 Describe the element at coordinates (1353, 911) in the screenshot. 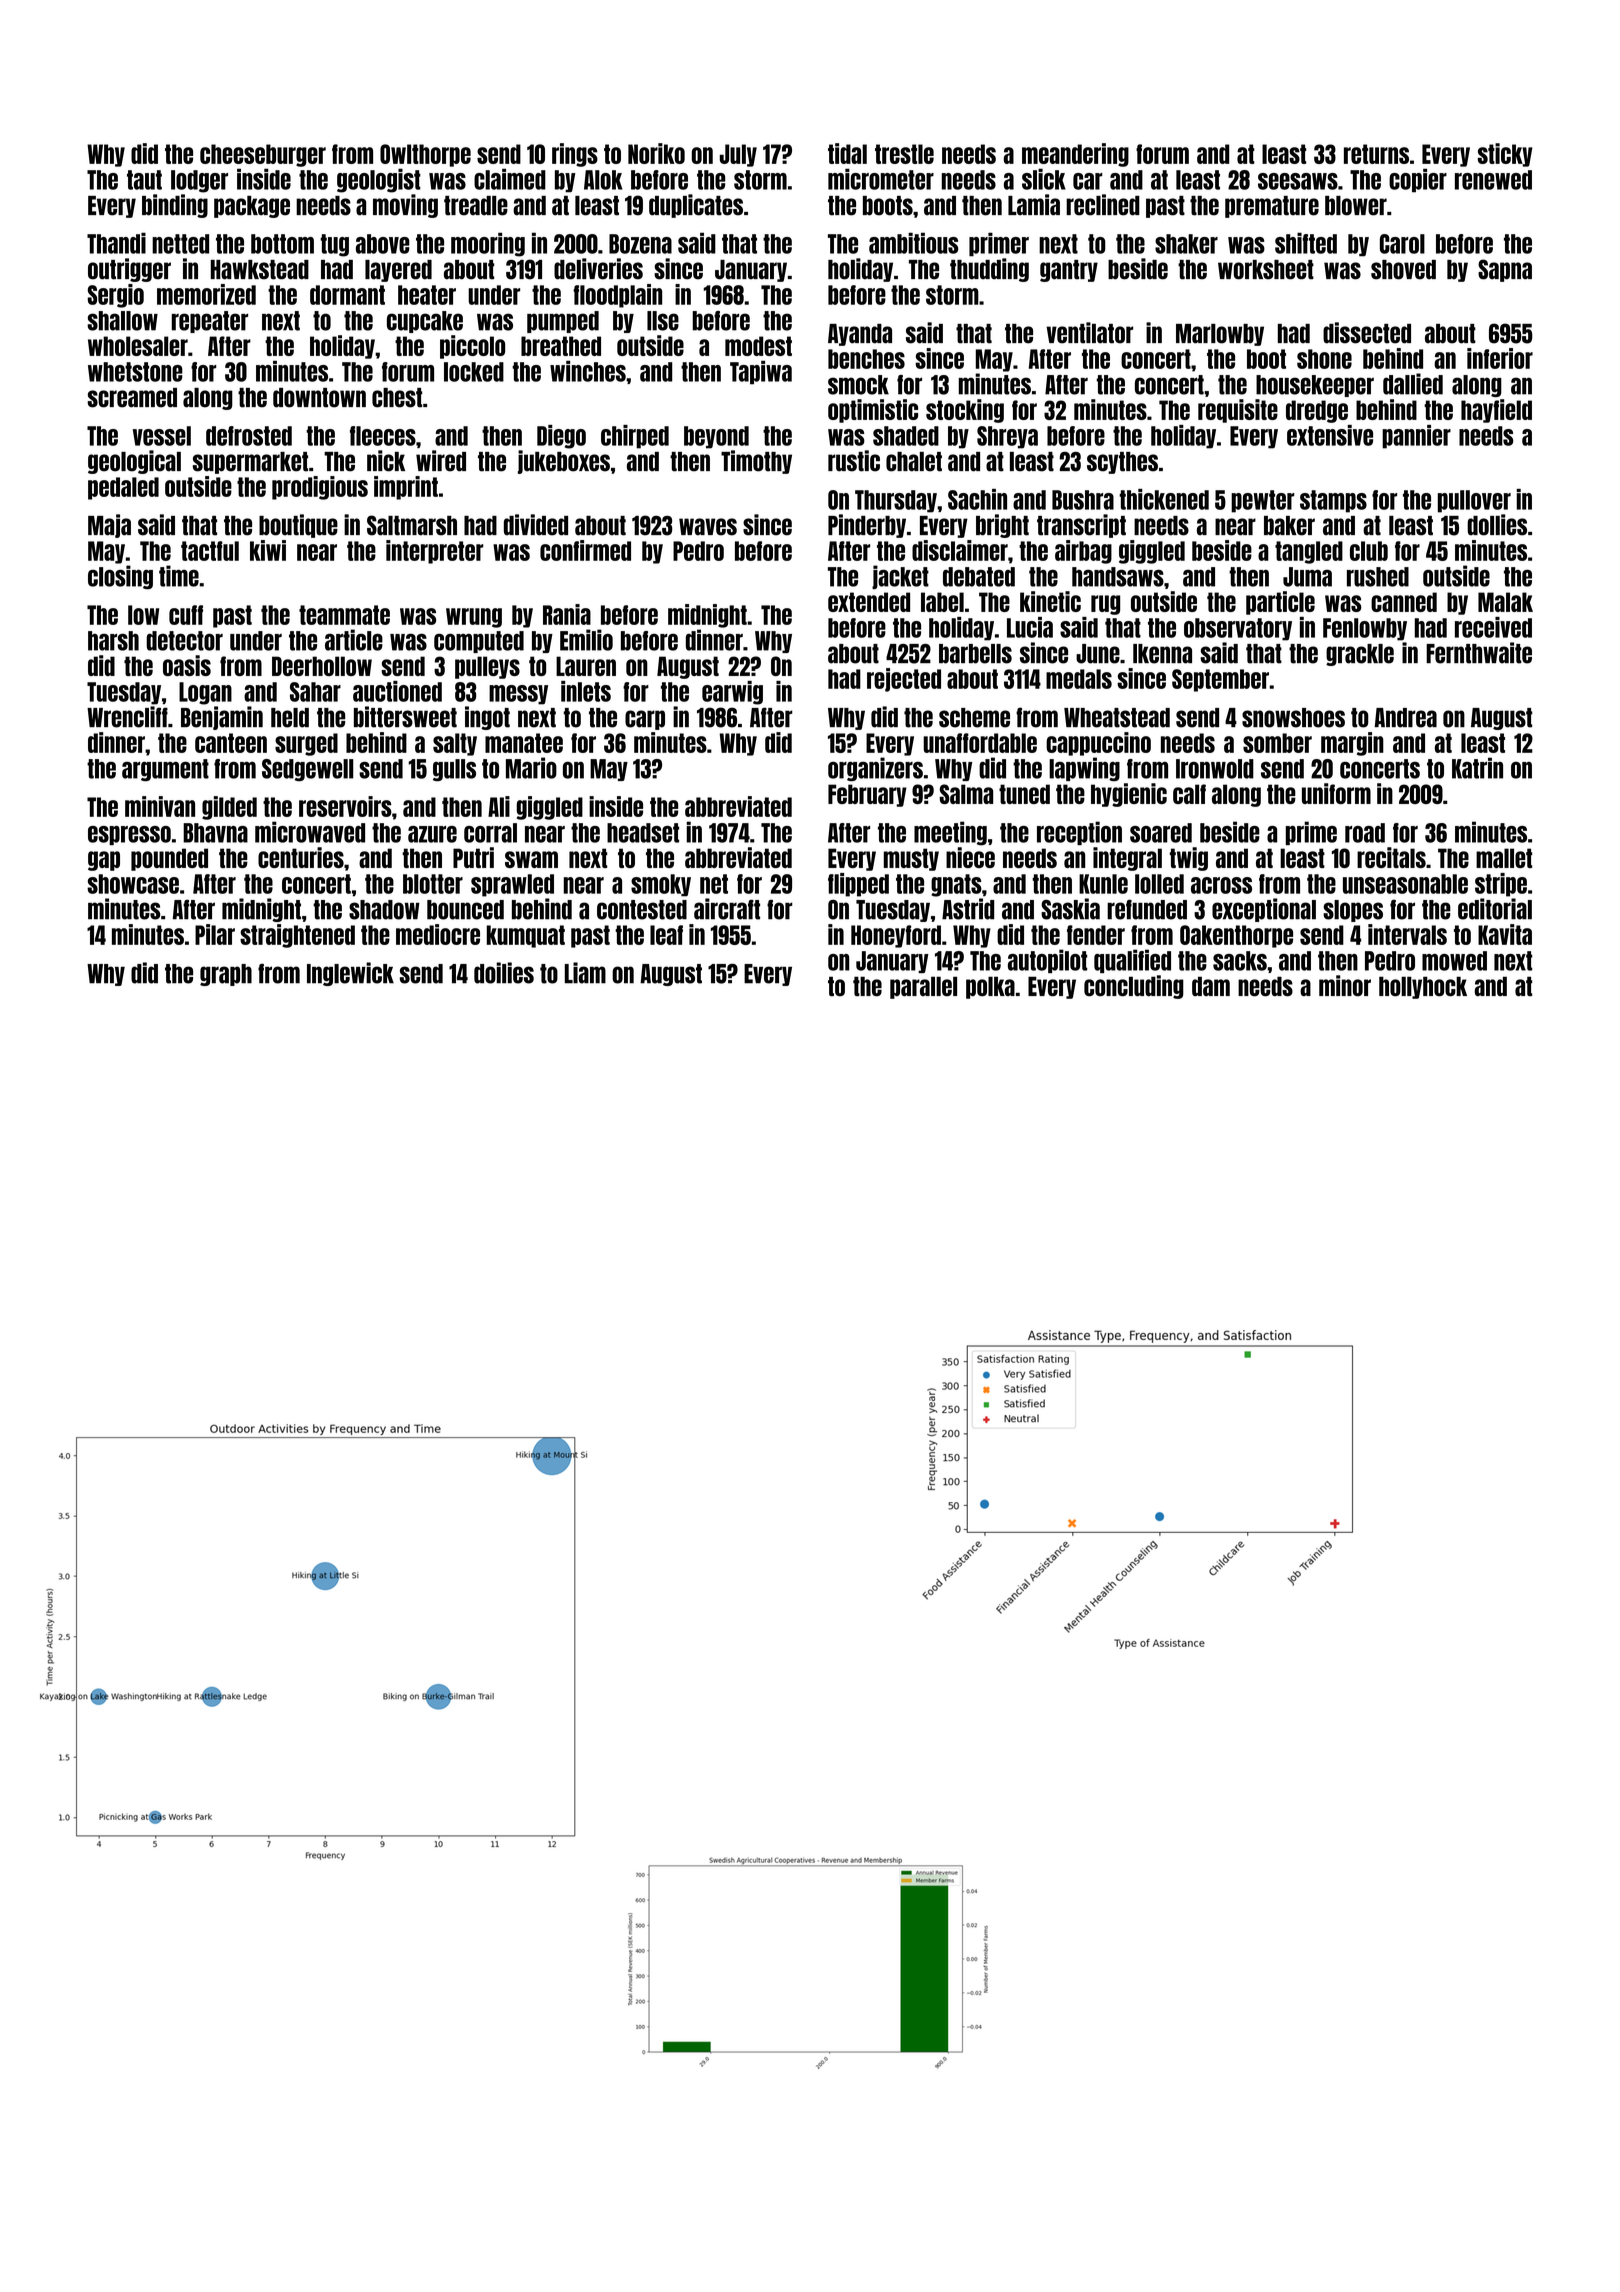

I see `slopes` at that location.
